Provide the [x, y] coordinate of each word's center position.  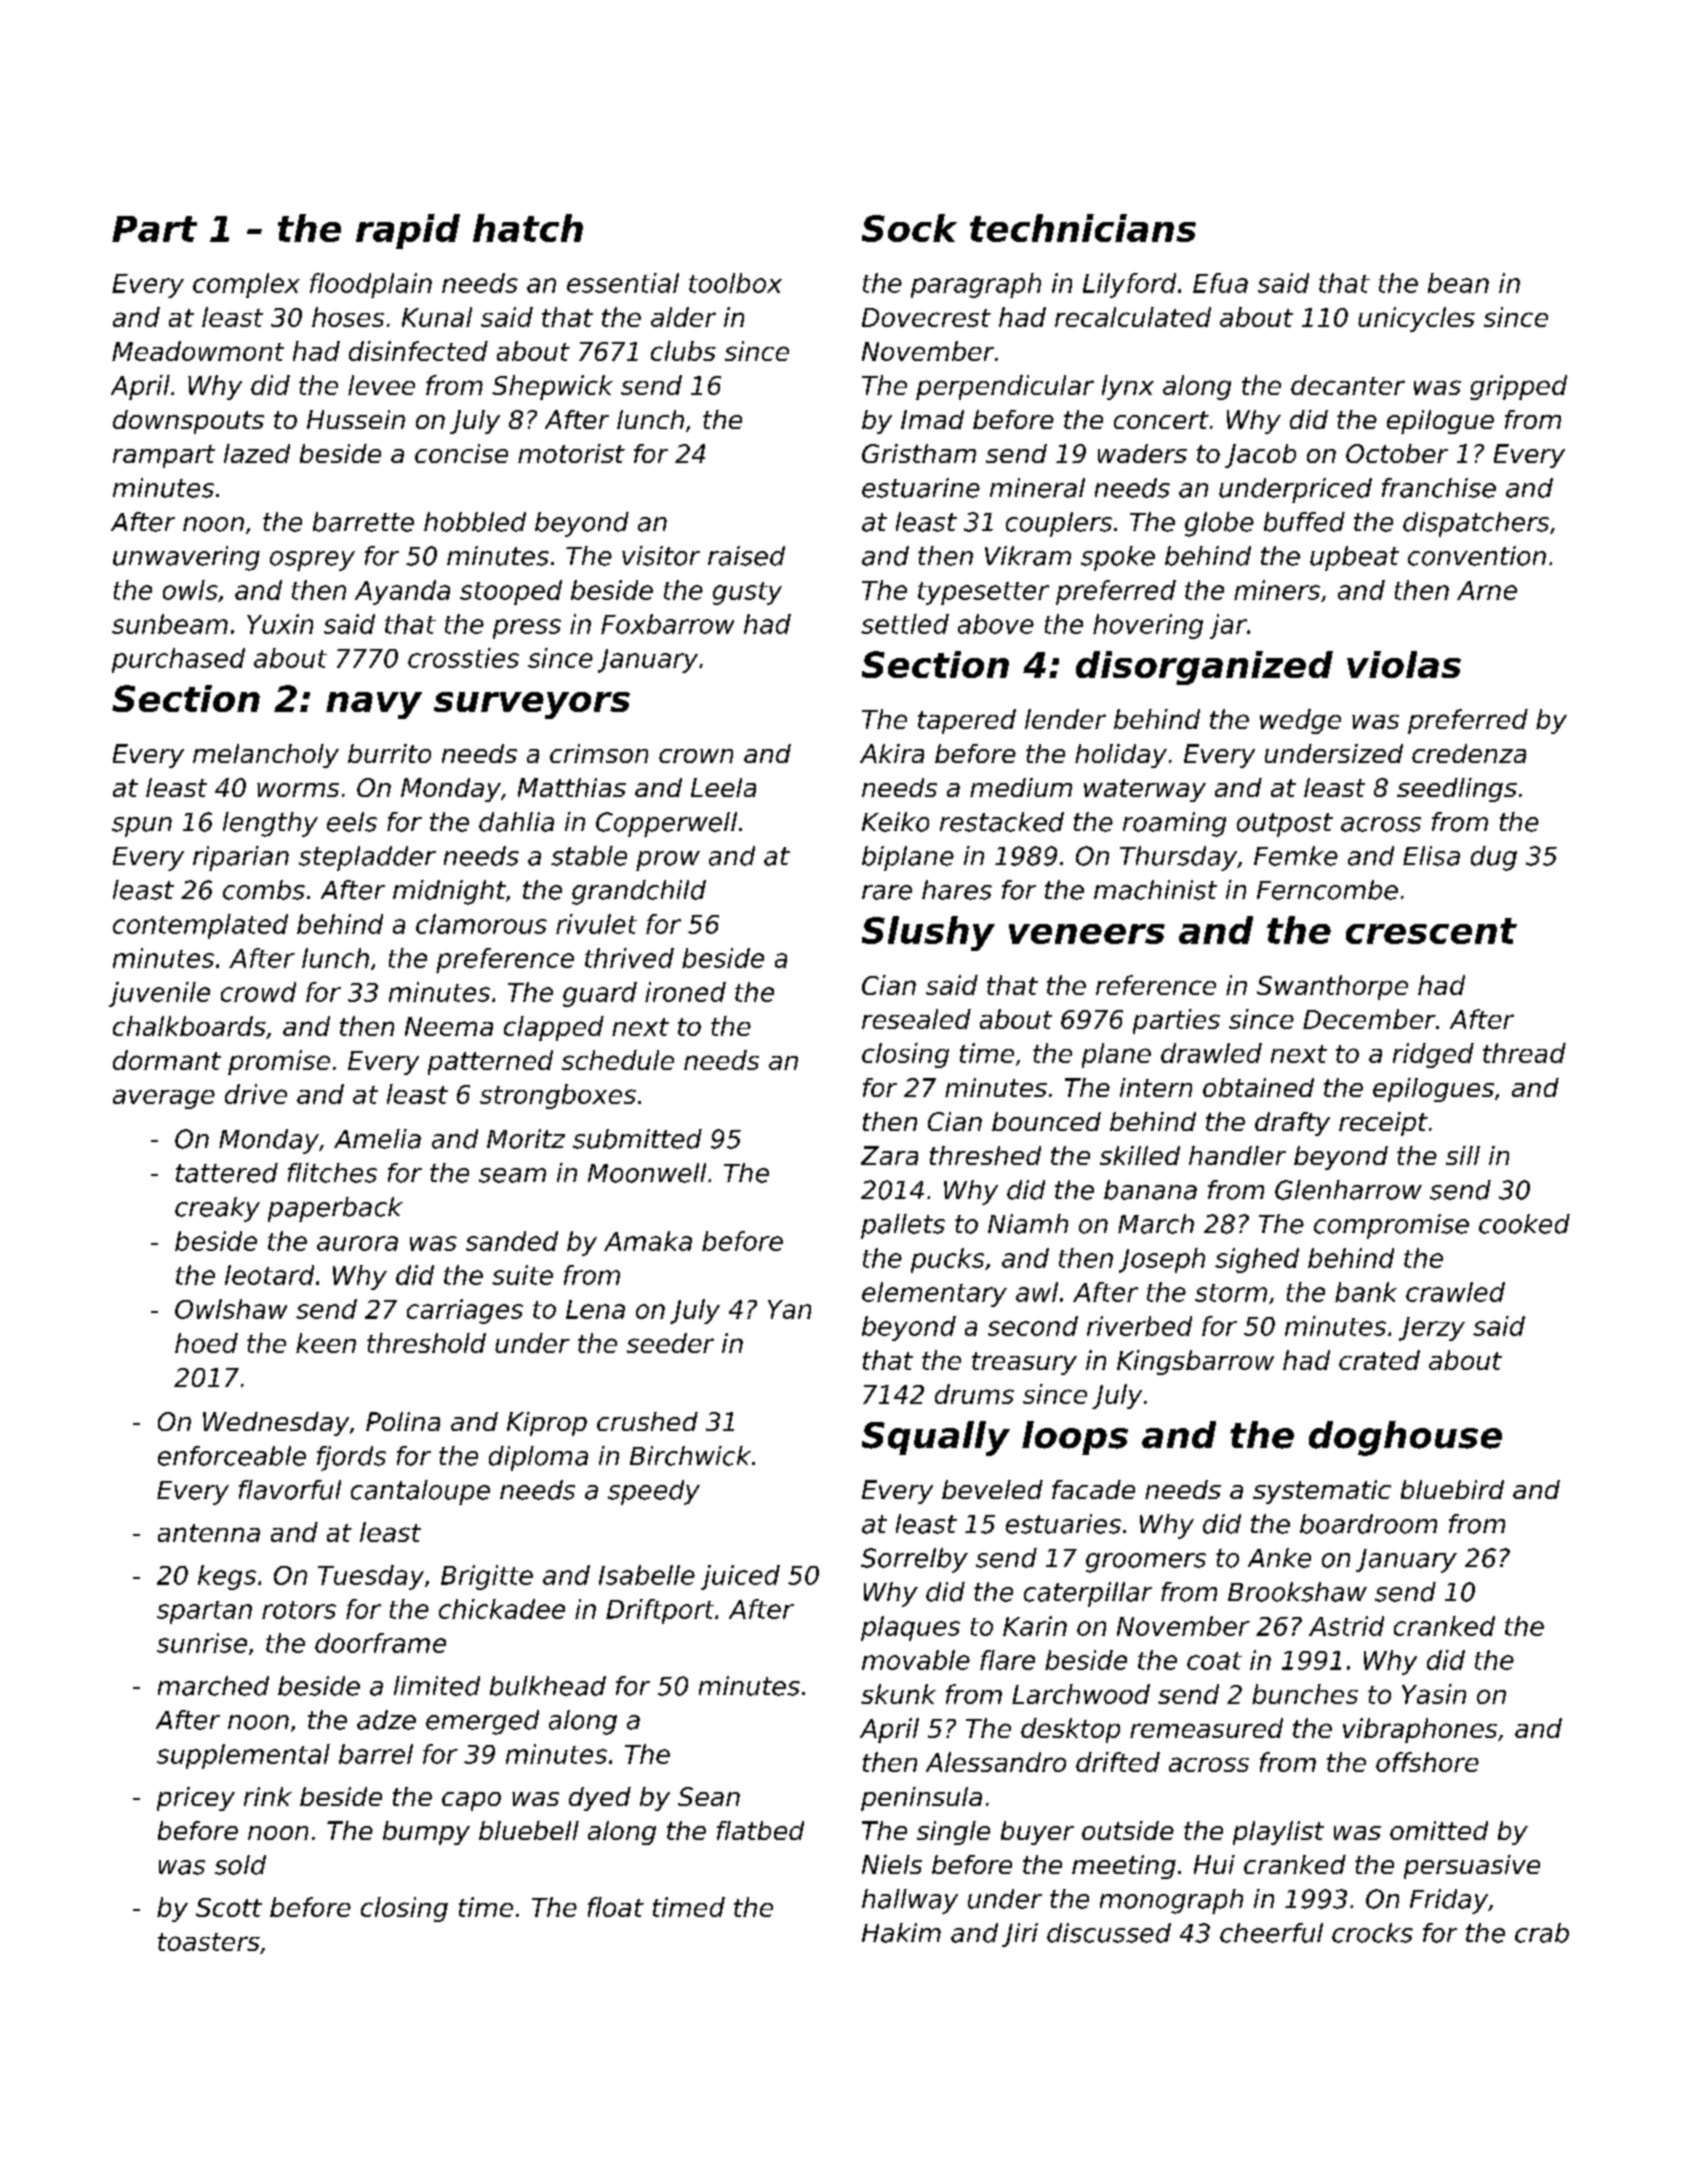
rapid [408, 231]
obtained [1258, 1087]
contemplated [200, 926]
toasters [209, 1942]
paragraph [976, 285]
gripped [1518, 387]
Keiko [895, 822]
